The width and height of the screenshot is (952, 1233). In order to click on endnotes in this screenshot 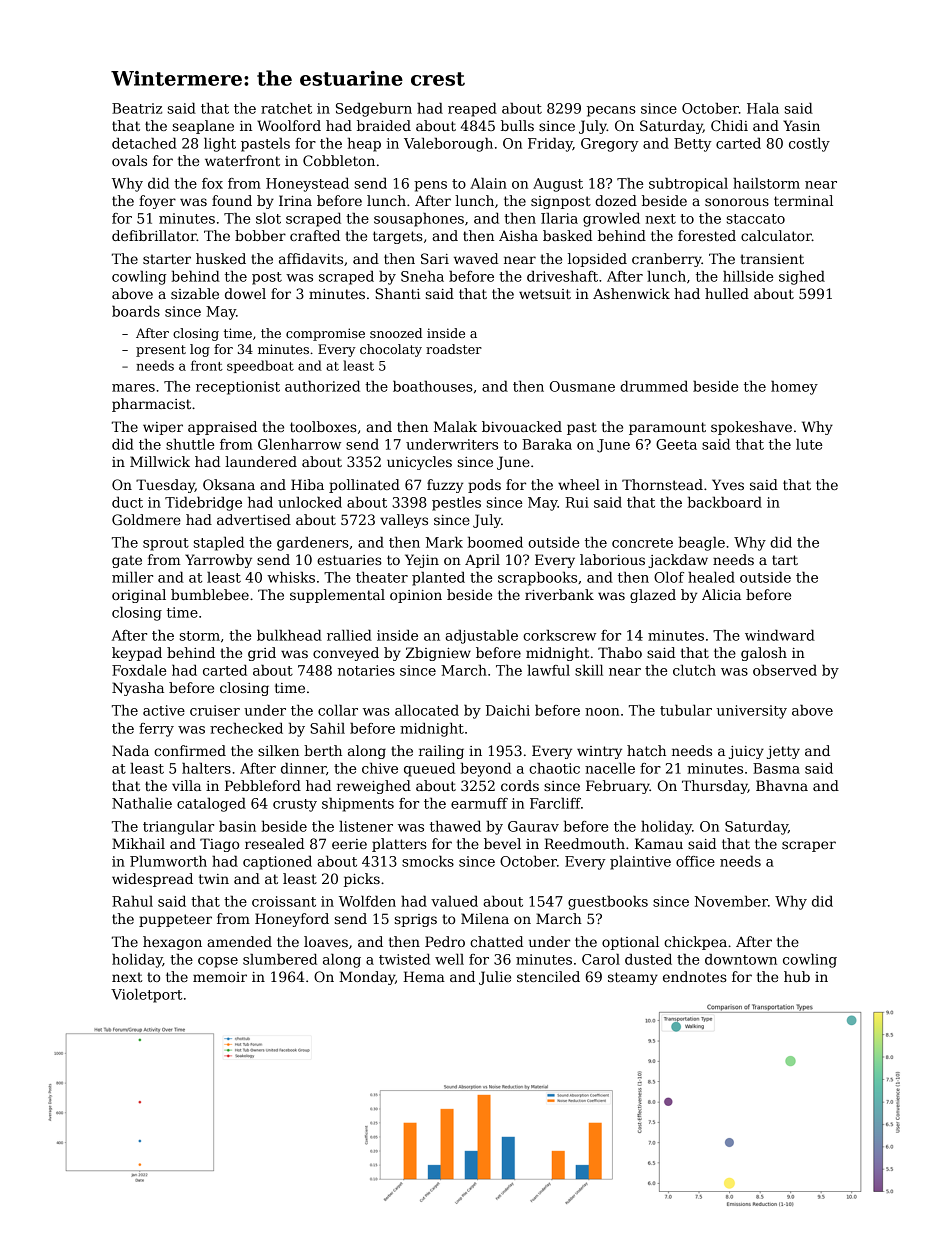, I will do `click(694, 976)`.
